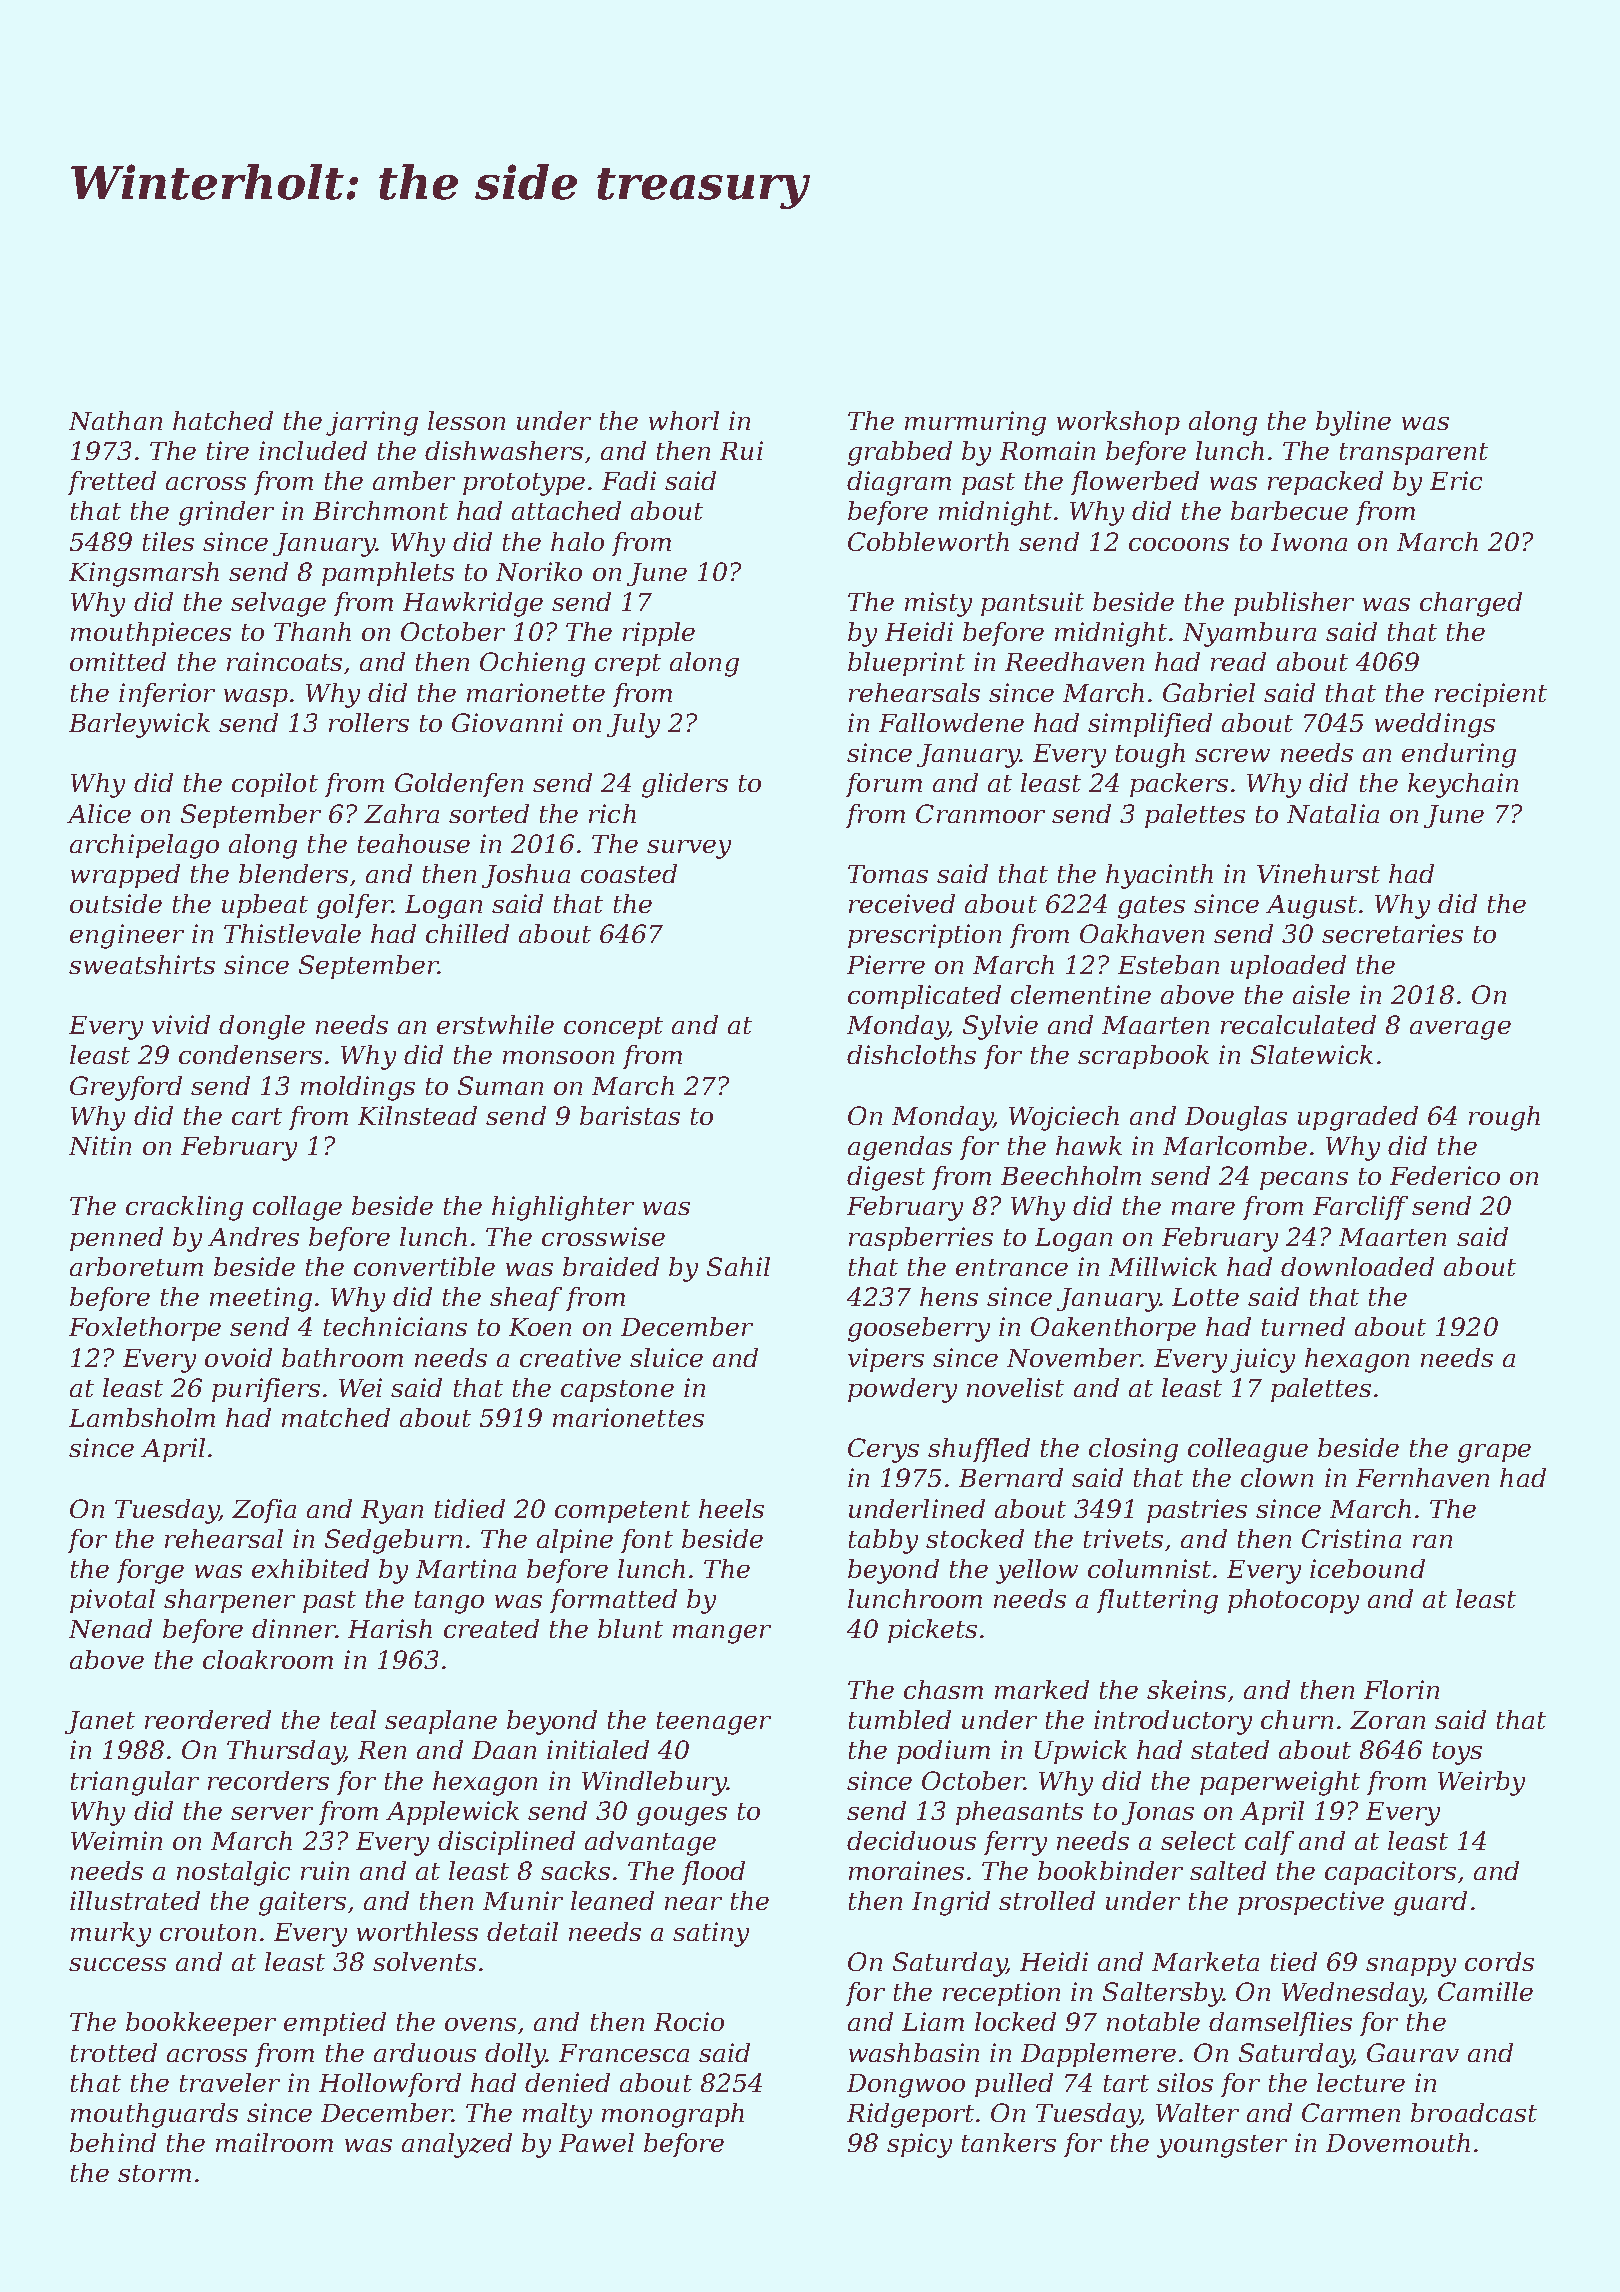 This screenshot has height=2292, width=1620. What do you see at coordinates (274, 2142) in the screenshot?
I see `mailroom` at bounding box center [274, 2142].
